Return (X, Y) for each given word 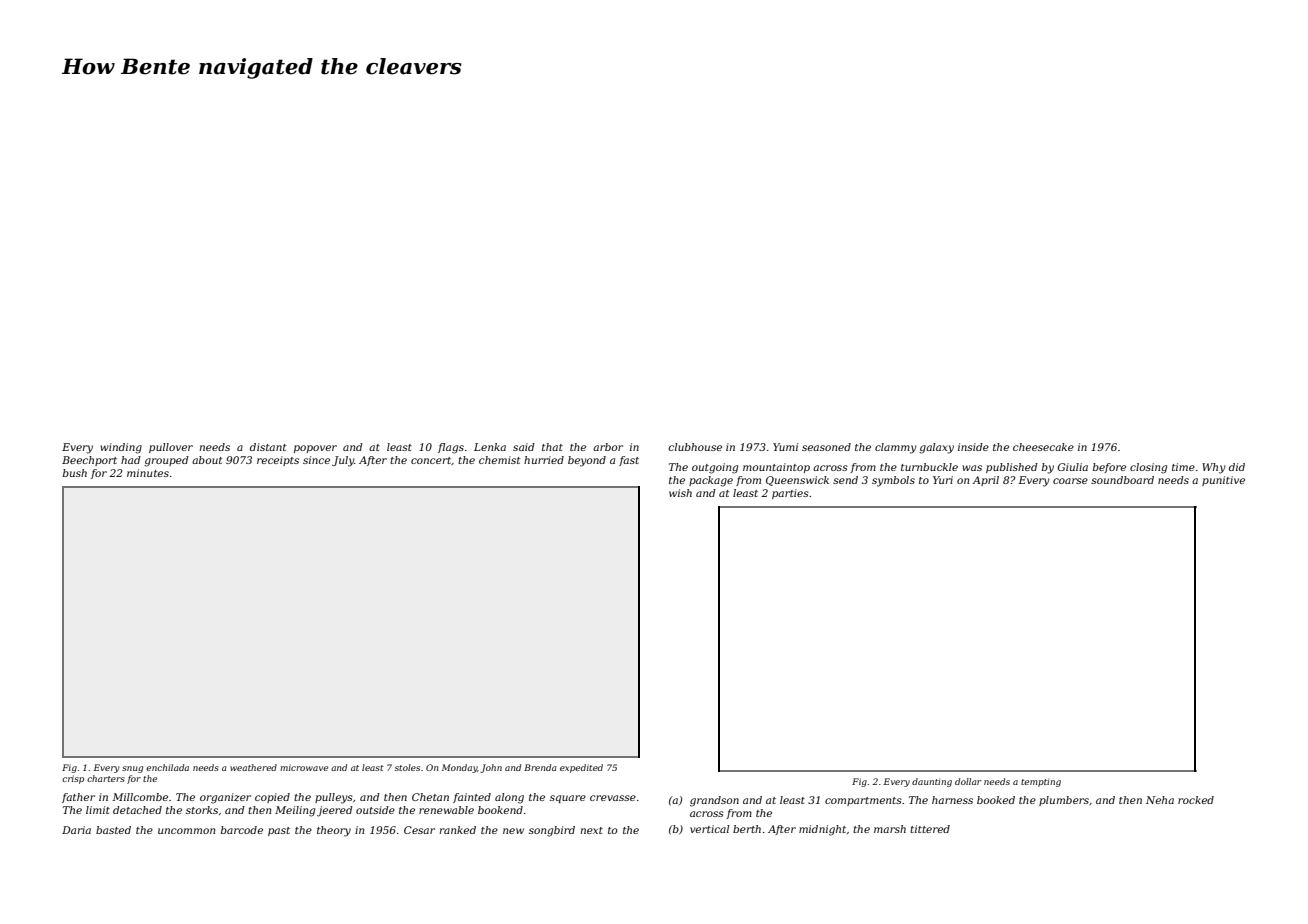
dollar (968, 781)
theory (334, 831)
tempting (1041, 783)
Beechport (89, 461)
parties (790, 494)
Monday (459, 768)
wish (680, 493)
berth (747, 829)
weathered (253, 767)
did (1237, 467)
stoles (407, 767)
